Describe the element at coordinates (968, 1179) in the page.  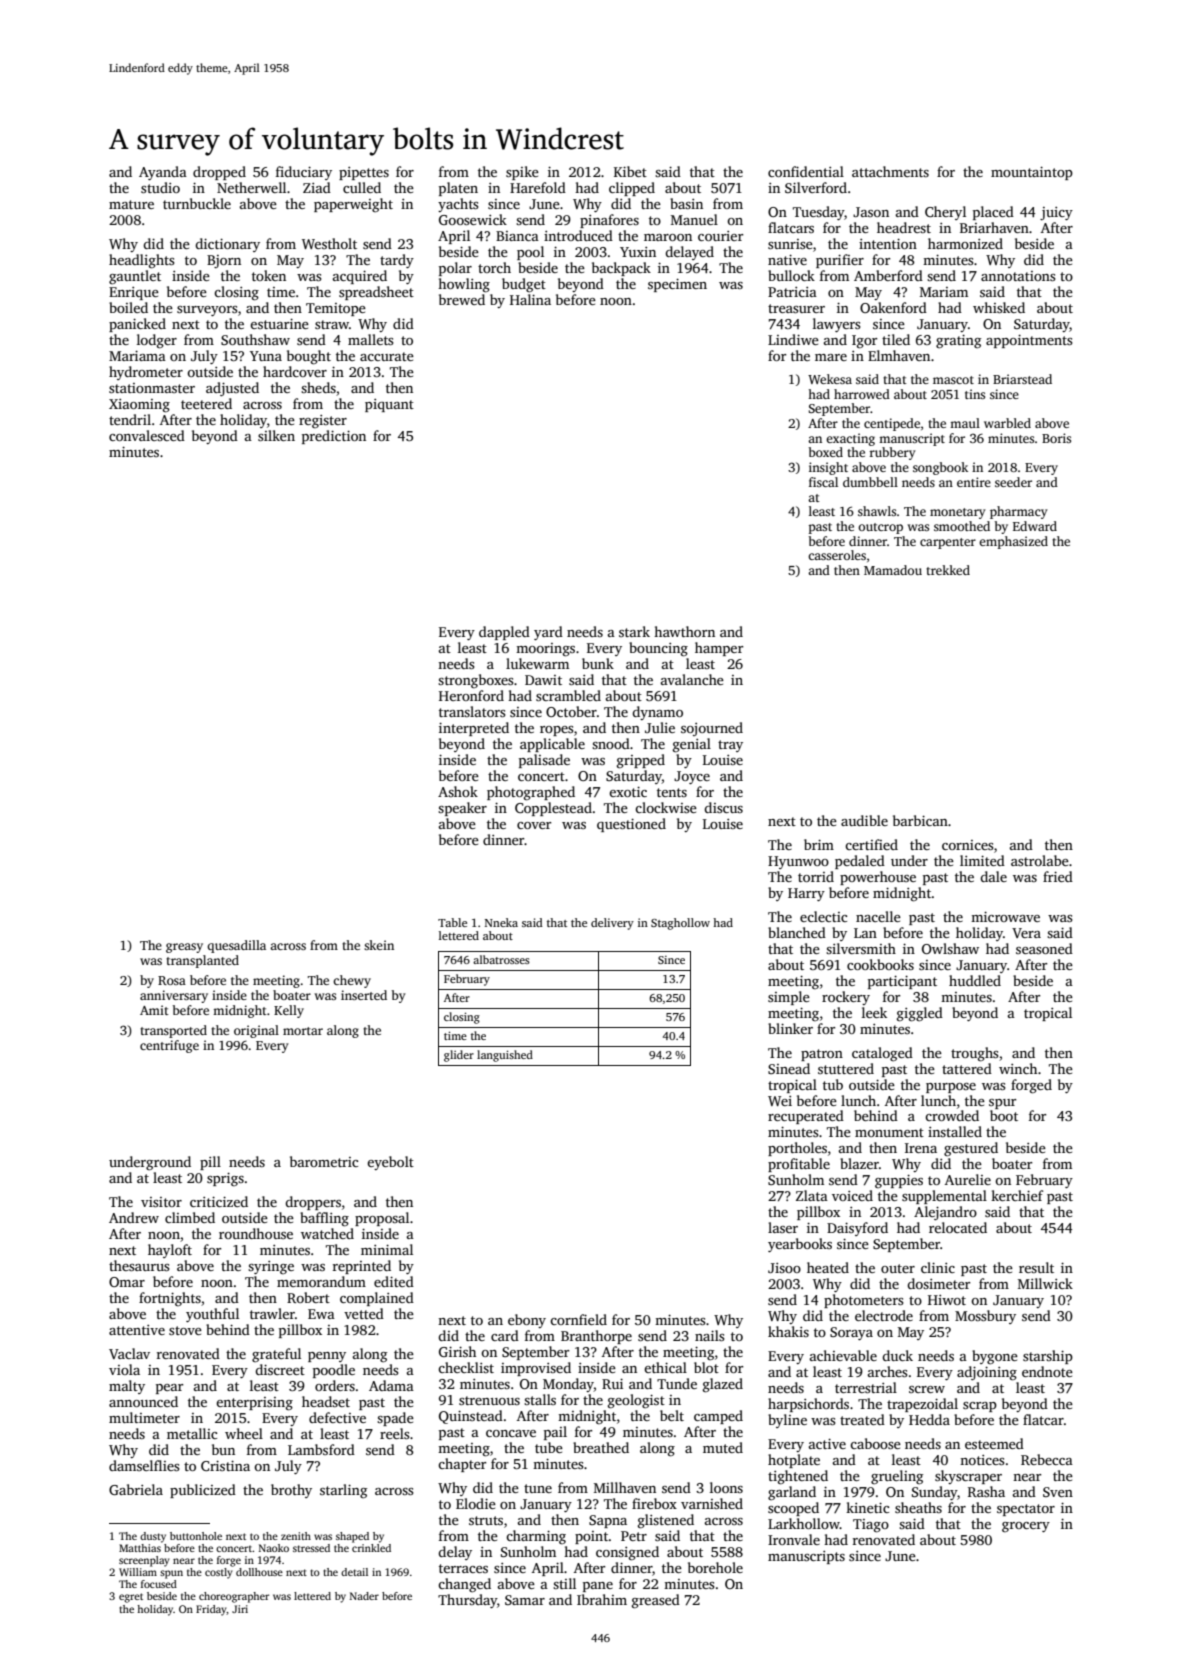
I see `Aurelie` at that location.
